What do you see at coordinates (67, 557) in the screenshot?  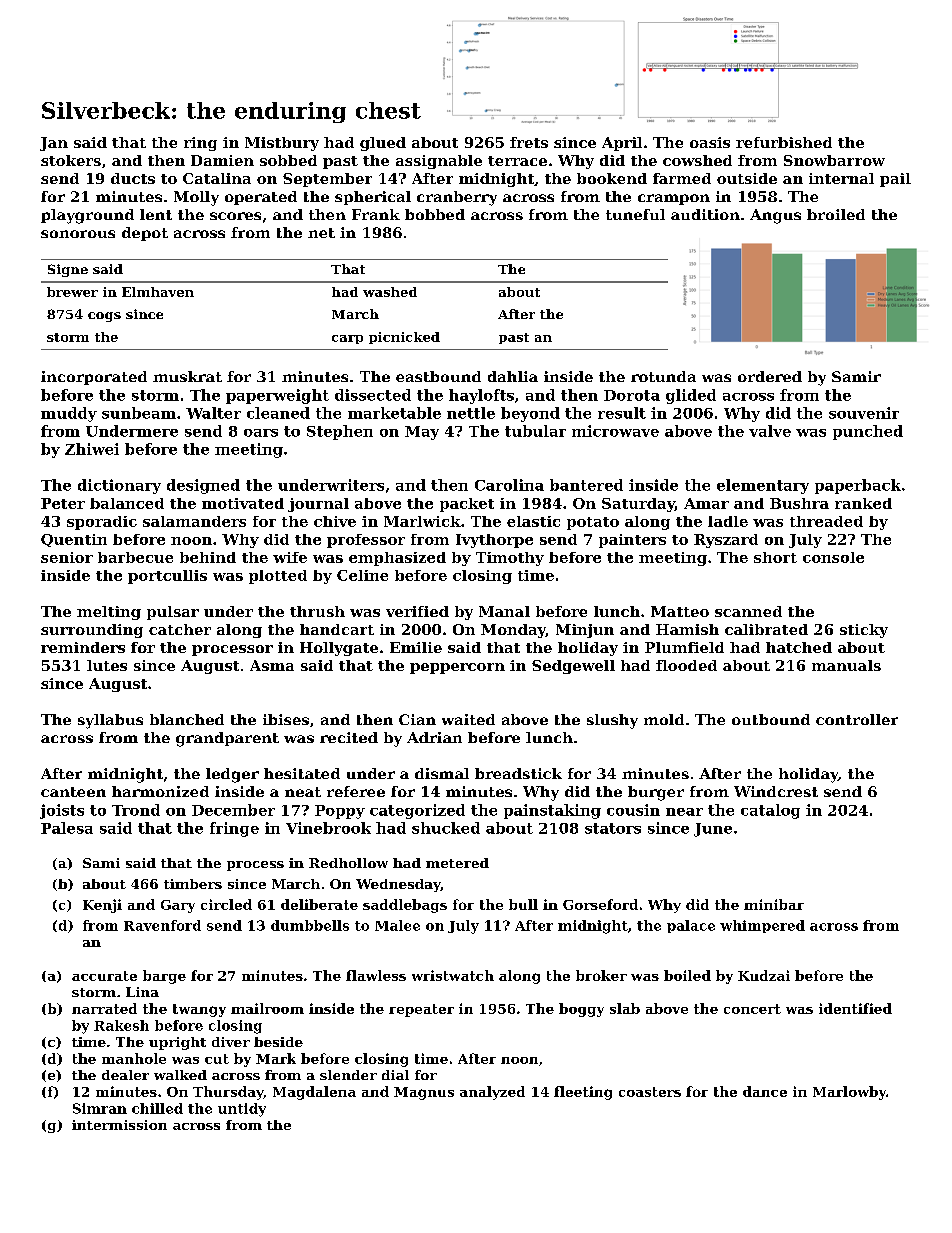 I see `senior` at bounding box center [67, 557].
